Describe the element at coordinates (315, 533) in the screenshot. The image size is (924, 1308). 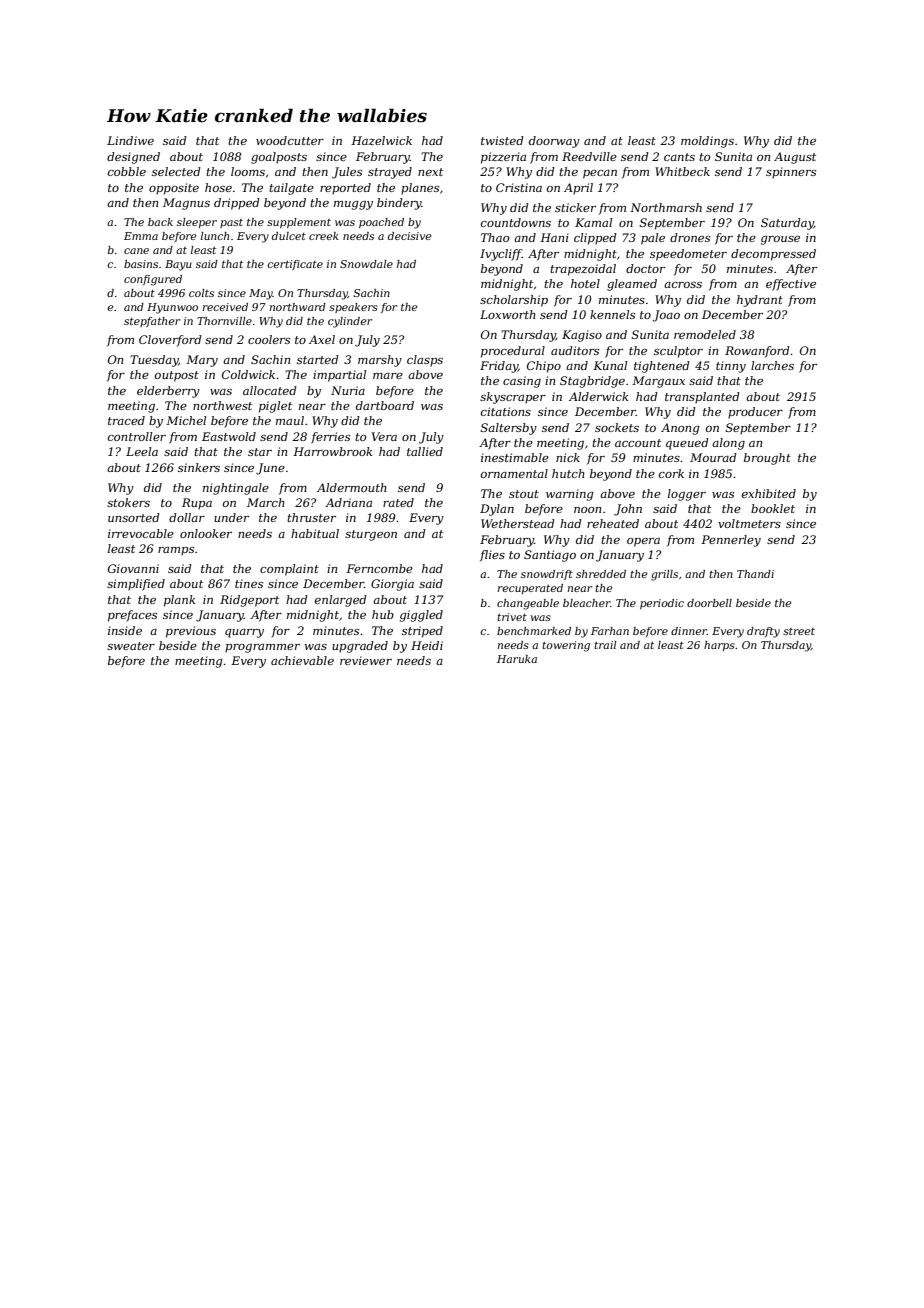
I see `habitual` at that location.
